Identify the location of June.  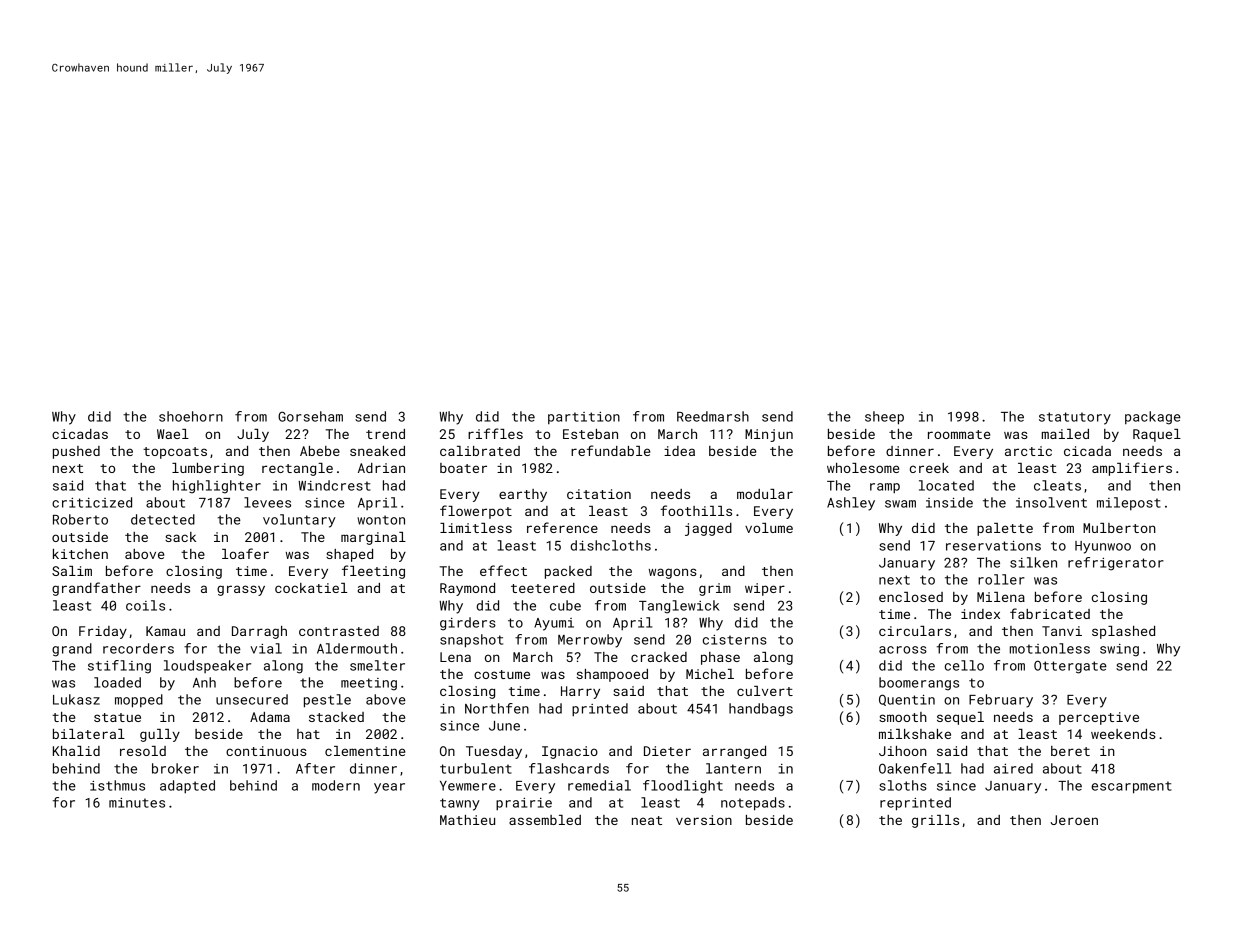
(504, 726).
